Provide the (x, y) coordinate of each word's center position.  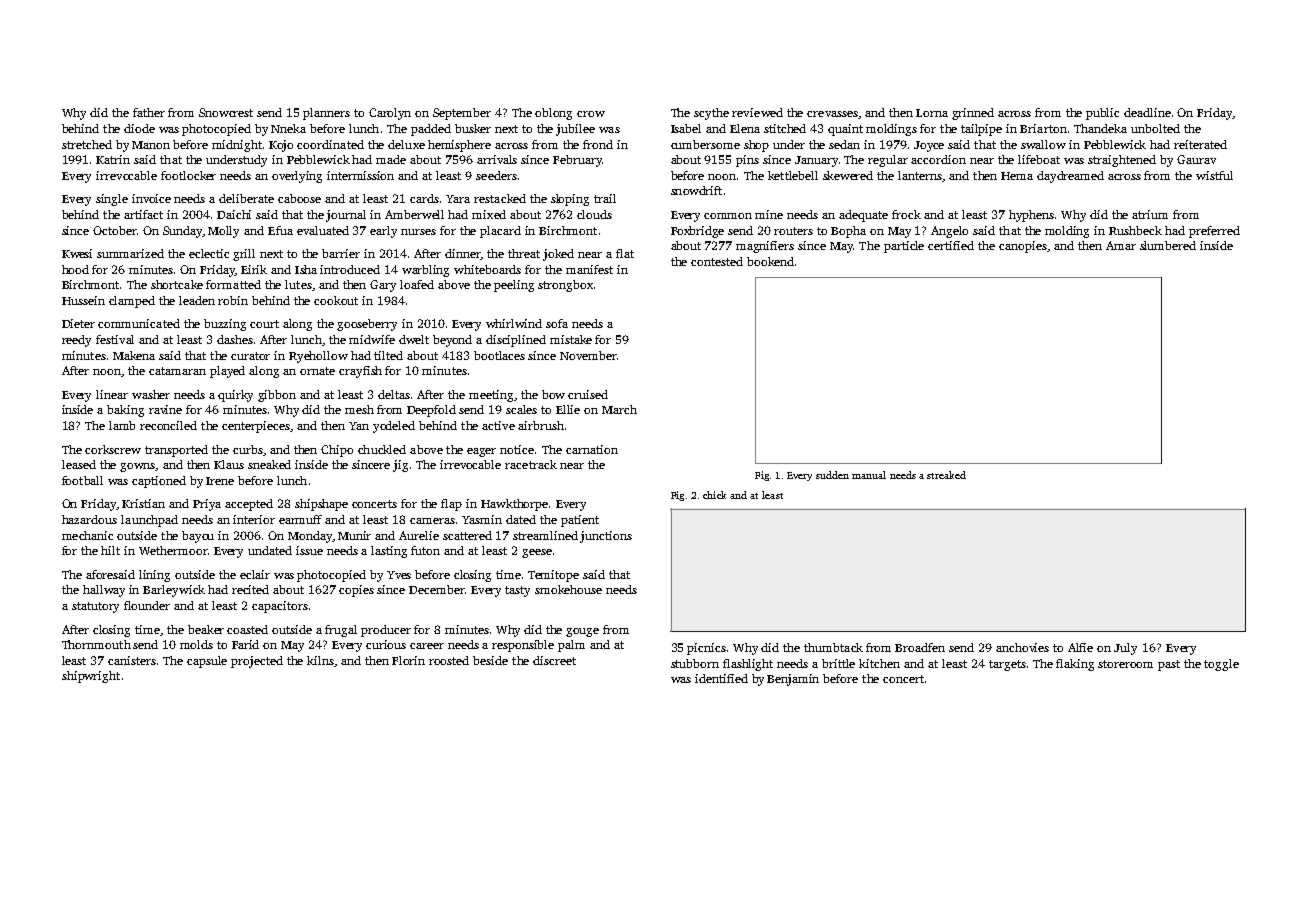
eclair (255, 574)
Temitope (553, 576)
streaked (946, 475)
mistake (571, 339)
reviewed (757, 112)
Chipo (337, 451)
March (619, 409)
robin (233, 300)
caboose (299, 198)
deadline (1147, 112)
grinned (973, 114)
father (149, 112)
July (1125, 649)
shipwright (91, 677)
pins (747, 161)
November (588, 355)
